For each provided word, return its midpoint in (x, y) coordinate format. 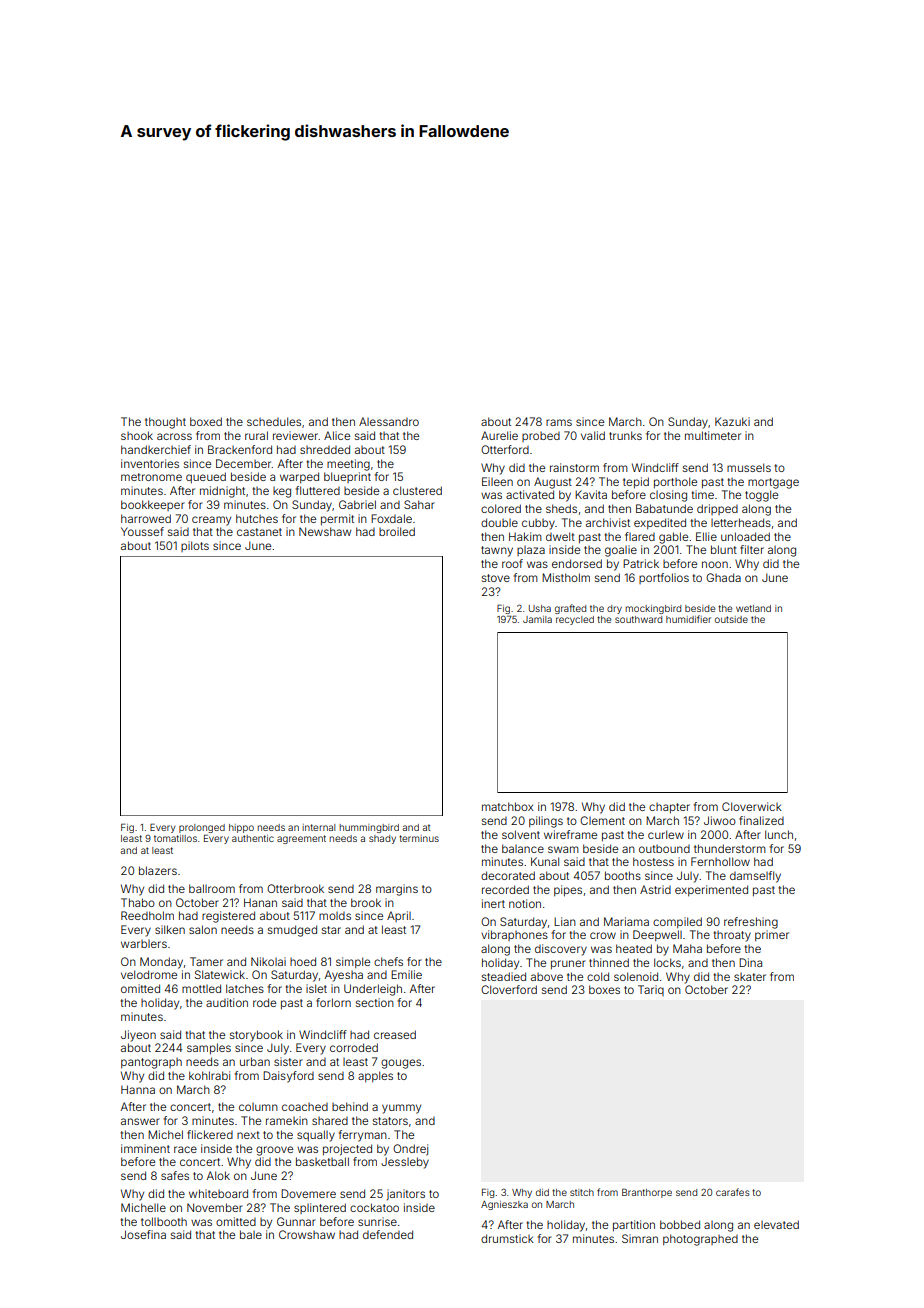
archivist (608, 522)
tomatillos (175, 838)
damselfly (755, 877)
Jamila (537, 619)
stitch (582, 1192)
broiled (397, 531)
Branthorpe (647, 1193)
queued (206, 477)
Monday (161, 963)
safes (175, 1175)
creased (395, 1034)
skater (750, 977)
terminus (419, 838)
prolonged (202, 828)
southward (638, 619)
